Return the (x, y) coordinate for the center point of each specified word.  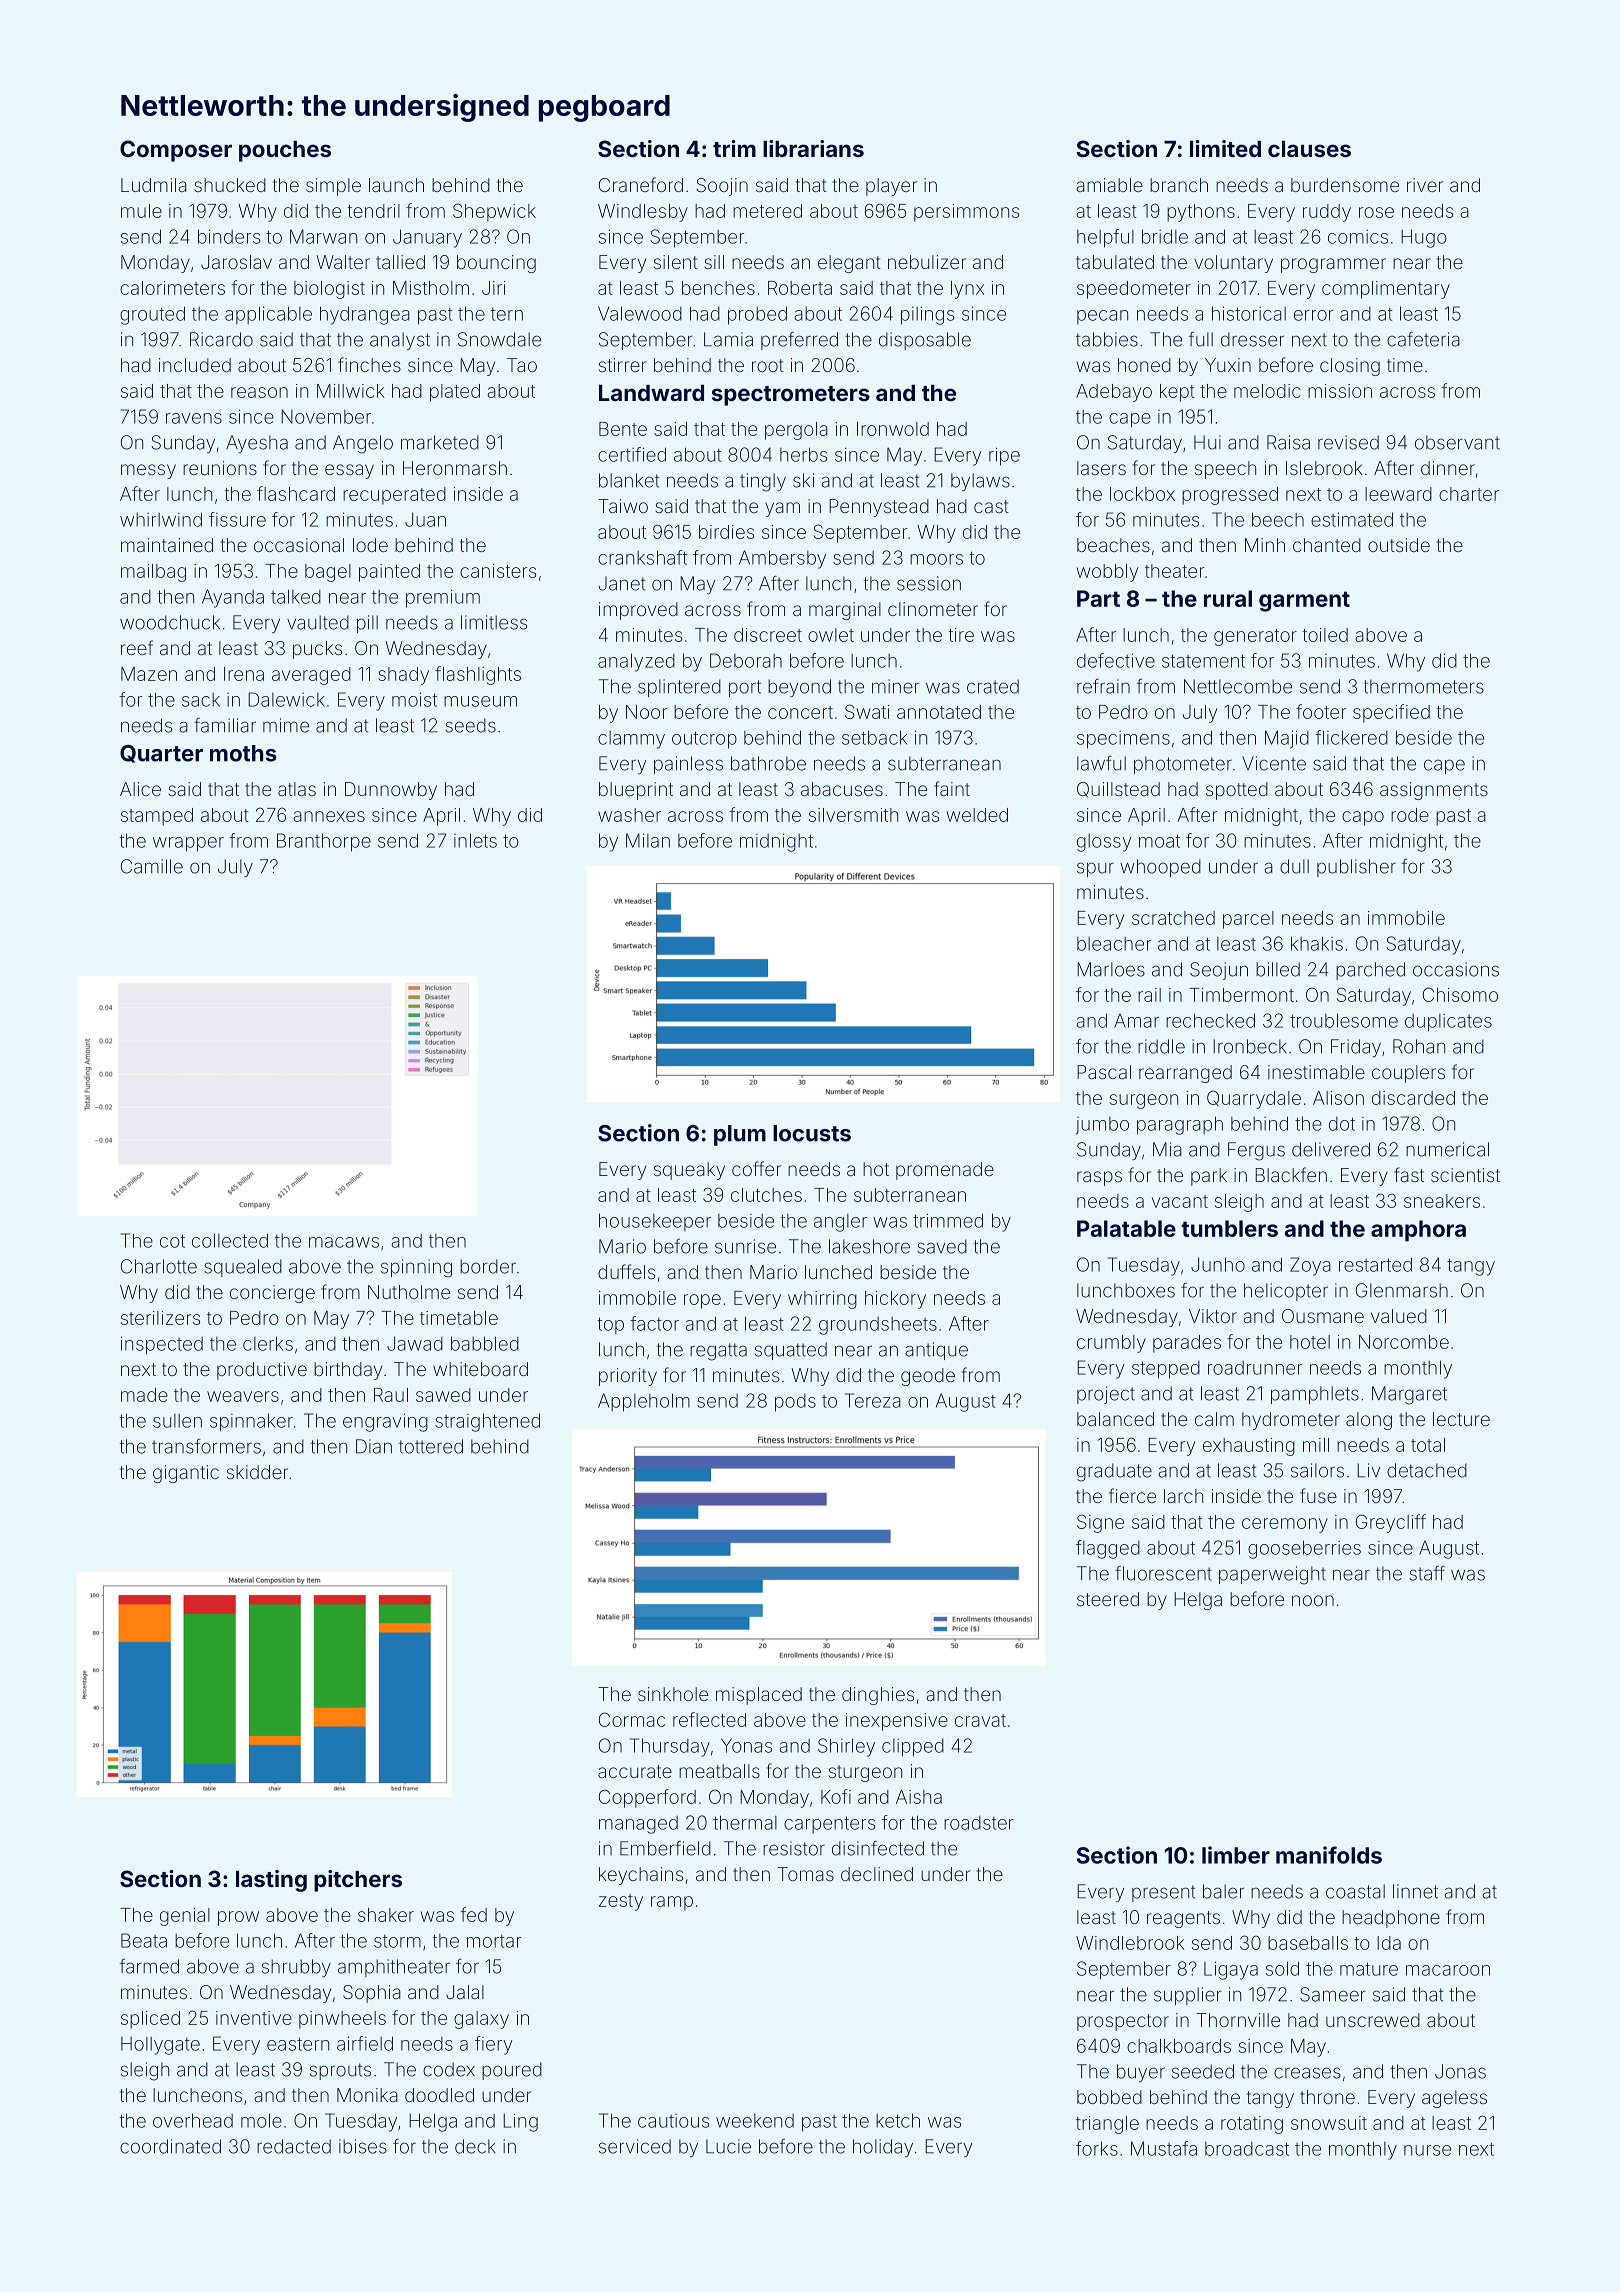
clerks (268, 1343)
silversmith (853, 815)
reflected (709, 1719)
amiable (1109, 185)
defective (1116, 660)
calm (1214, 1419)
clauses (1309, 149)
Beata (144, 1940)
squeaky (689, 1171)
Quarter (161, 754)
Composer (176, 151)
